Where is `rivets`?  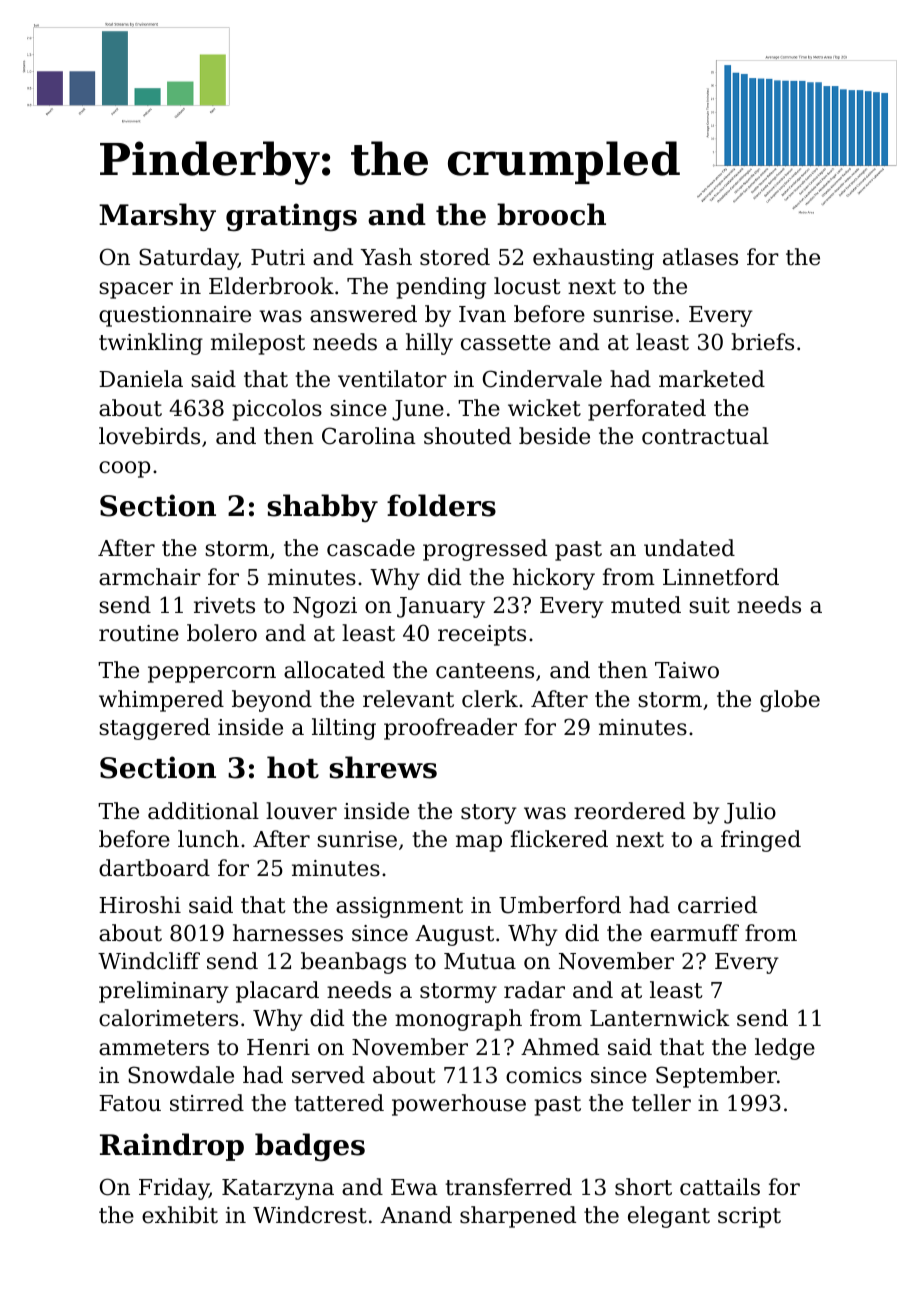 rivets is located at coordinates (224, 605).
